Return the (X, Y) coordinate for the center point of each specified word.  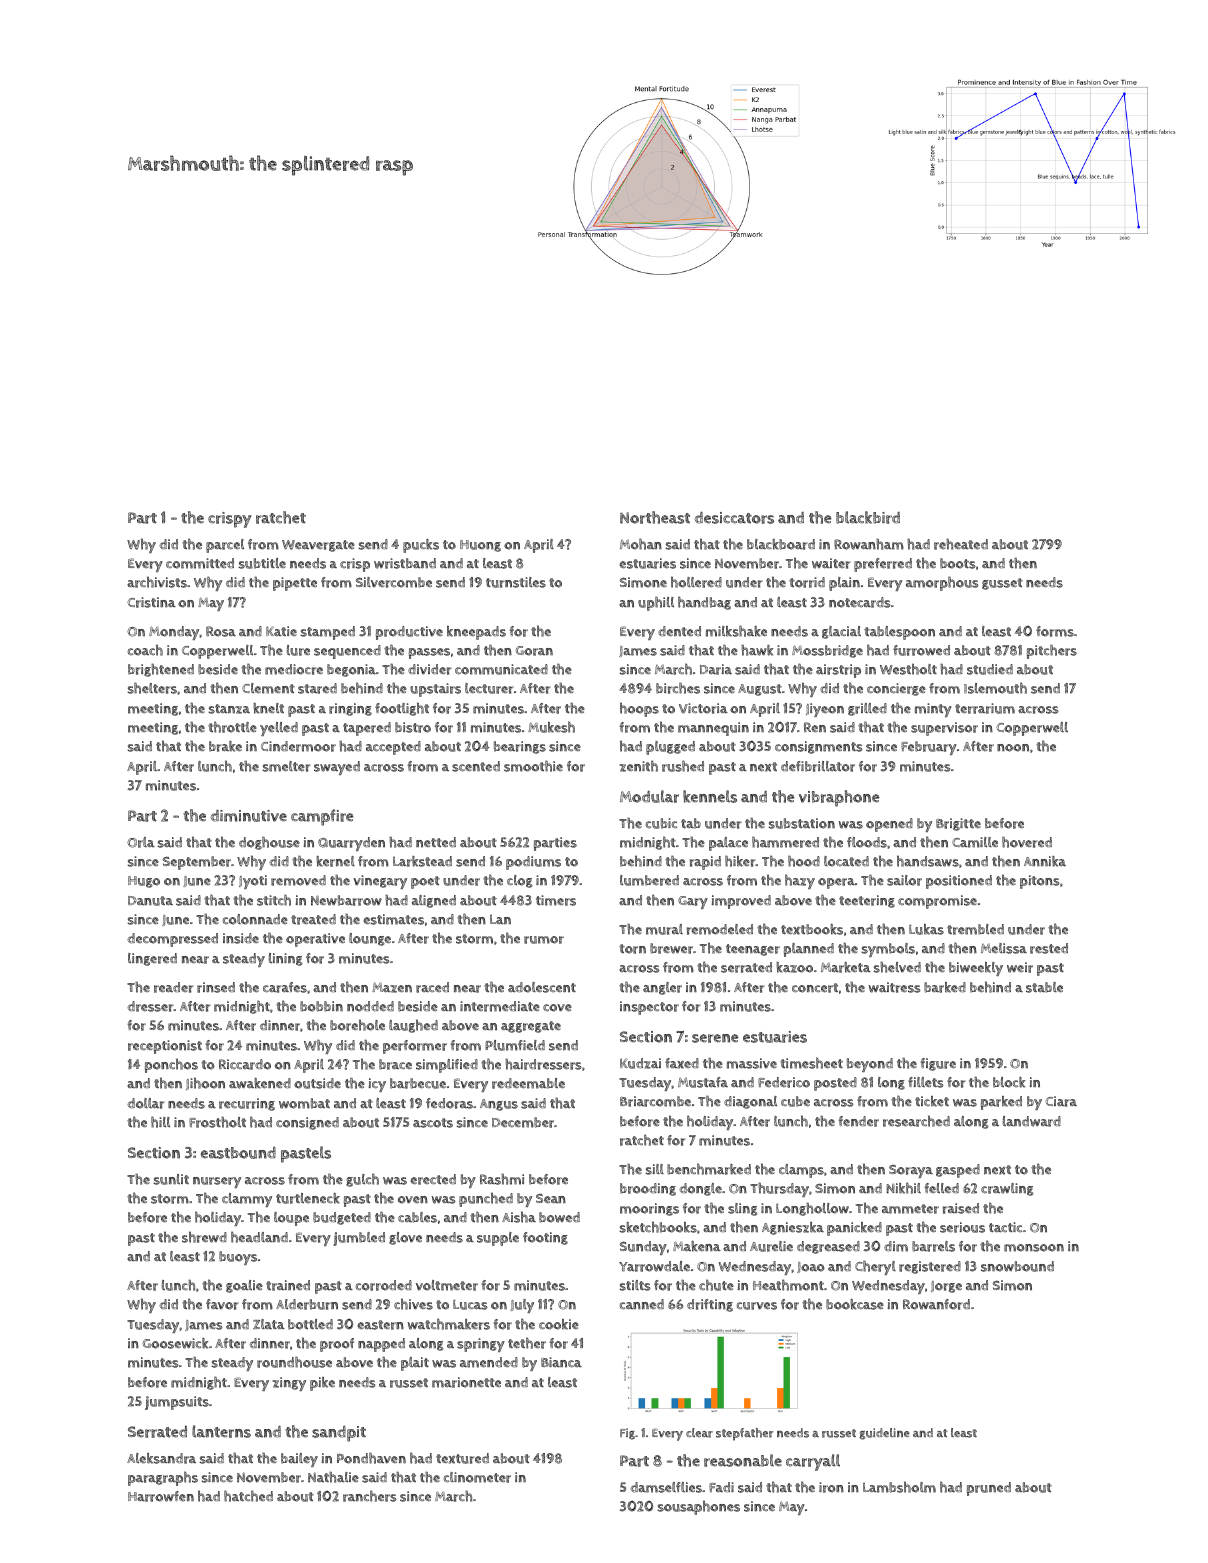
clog (520, 881)
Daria (716, 669)
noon (1013, 748)
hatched (248, 1496)
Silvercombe (394, 582)
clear (699, 1433)
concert (815, 988)
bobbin (321, 1006)
